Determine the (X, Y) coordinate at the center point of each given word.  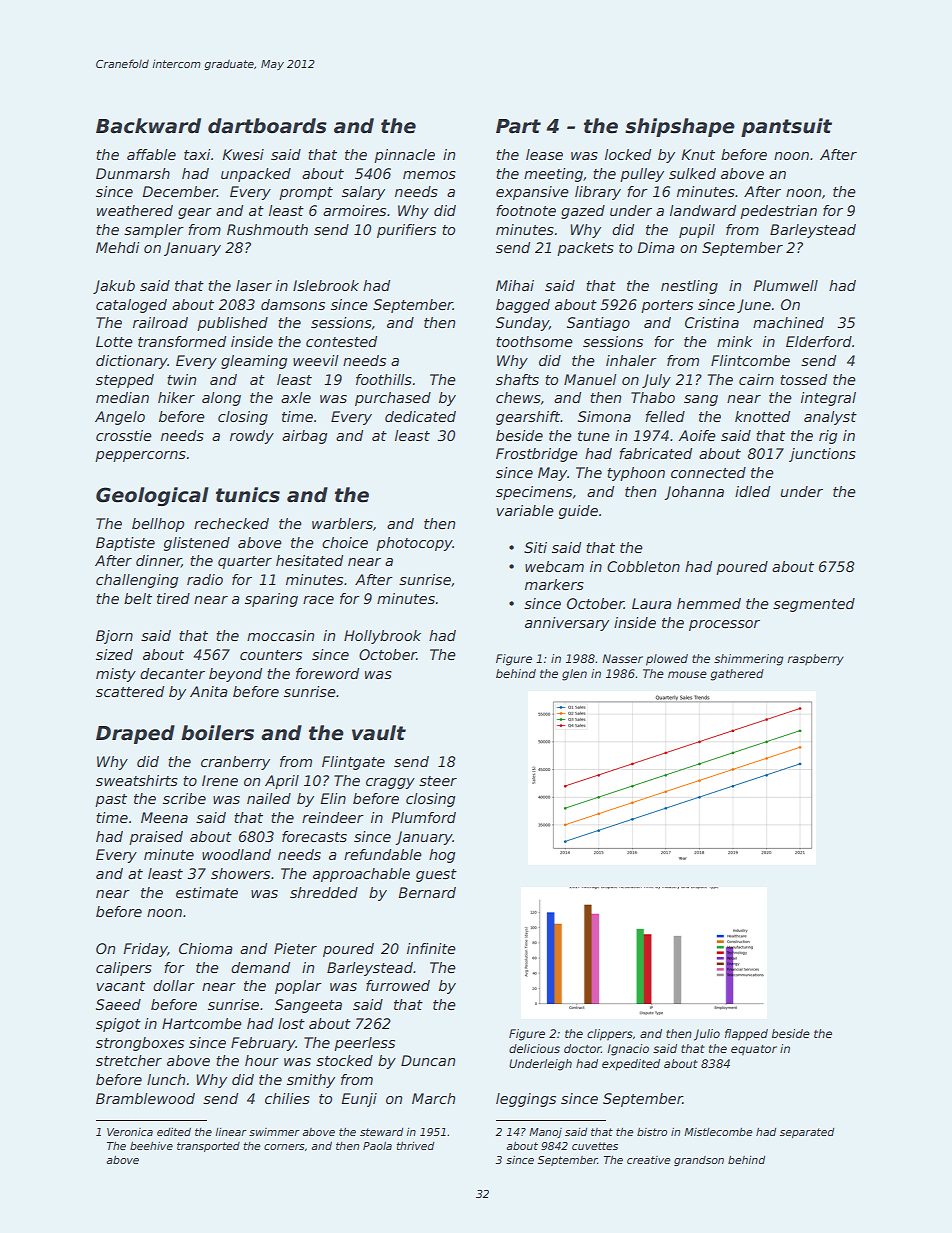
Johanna (694, 493)
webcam (554, 566)
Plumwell (785, 285)
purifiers (406, 231)
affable (151, 154)
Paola (377, 1146)
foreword (327, 673)
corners (284, 1147)
